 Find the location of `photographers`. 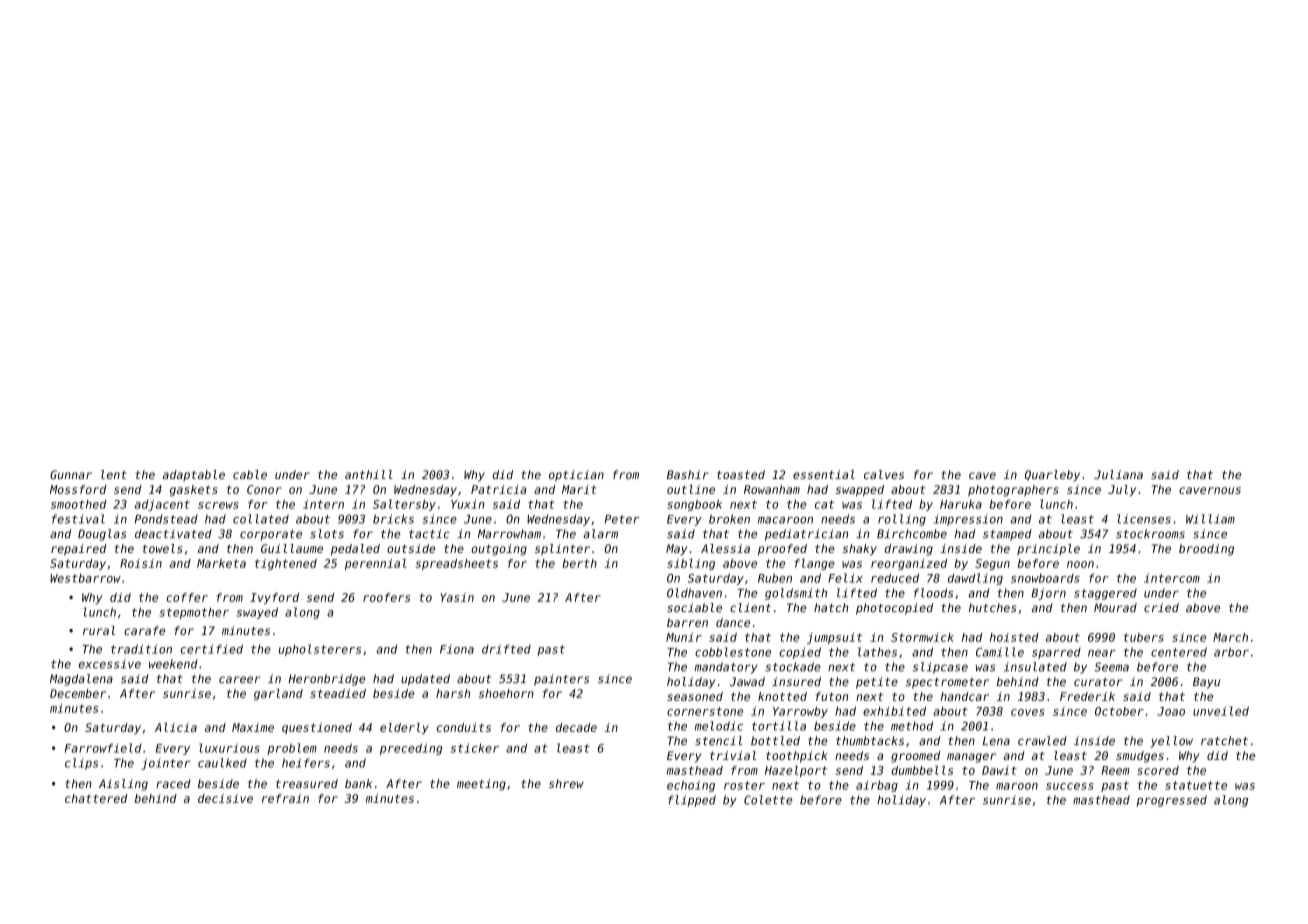

photographers is located at coordinates (1013, 491).
